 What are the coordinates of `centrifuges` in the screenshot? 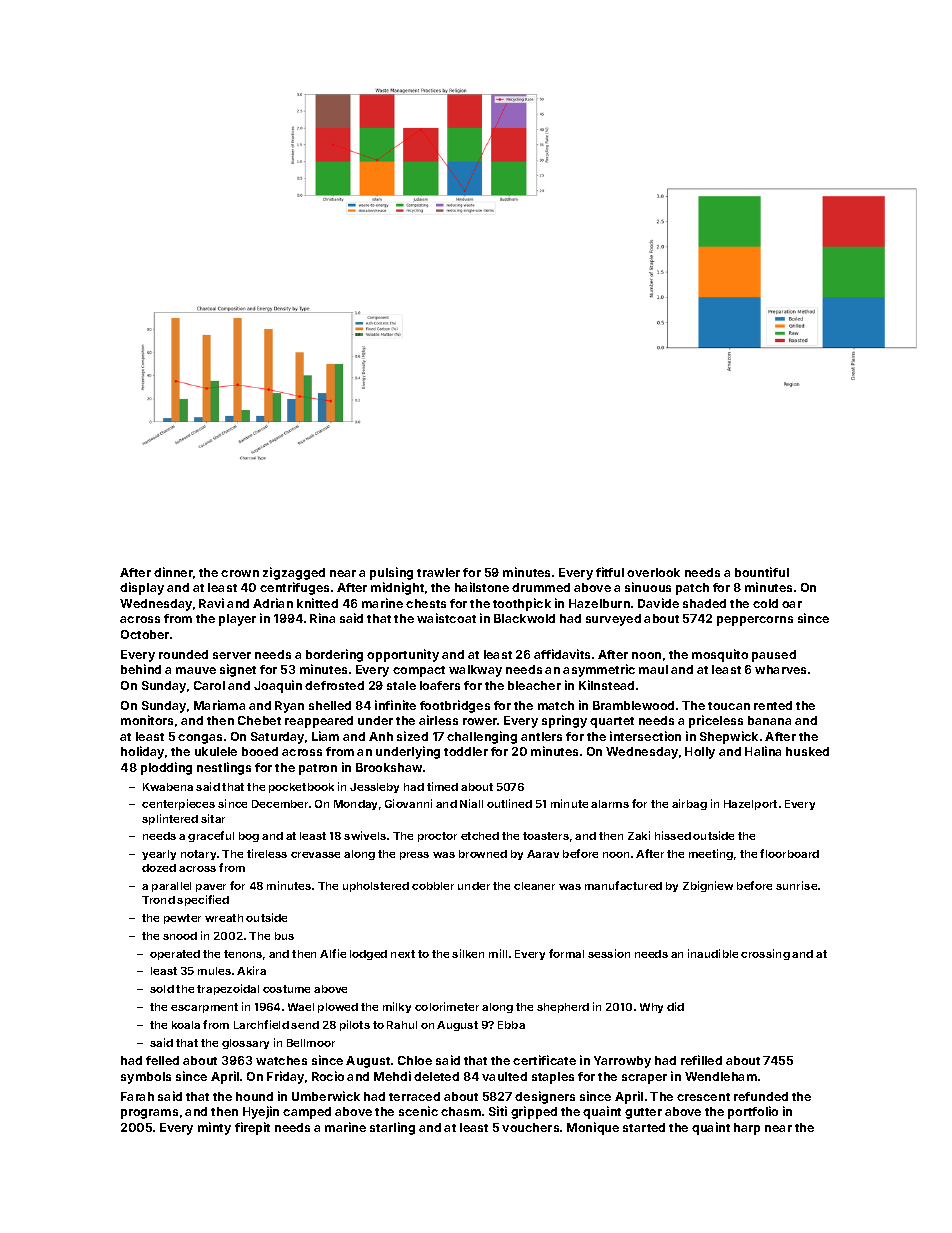 It's located at (294, 588).
